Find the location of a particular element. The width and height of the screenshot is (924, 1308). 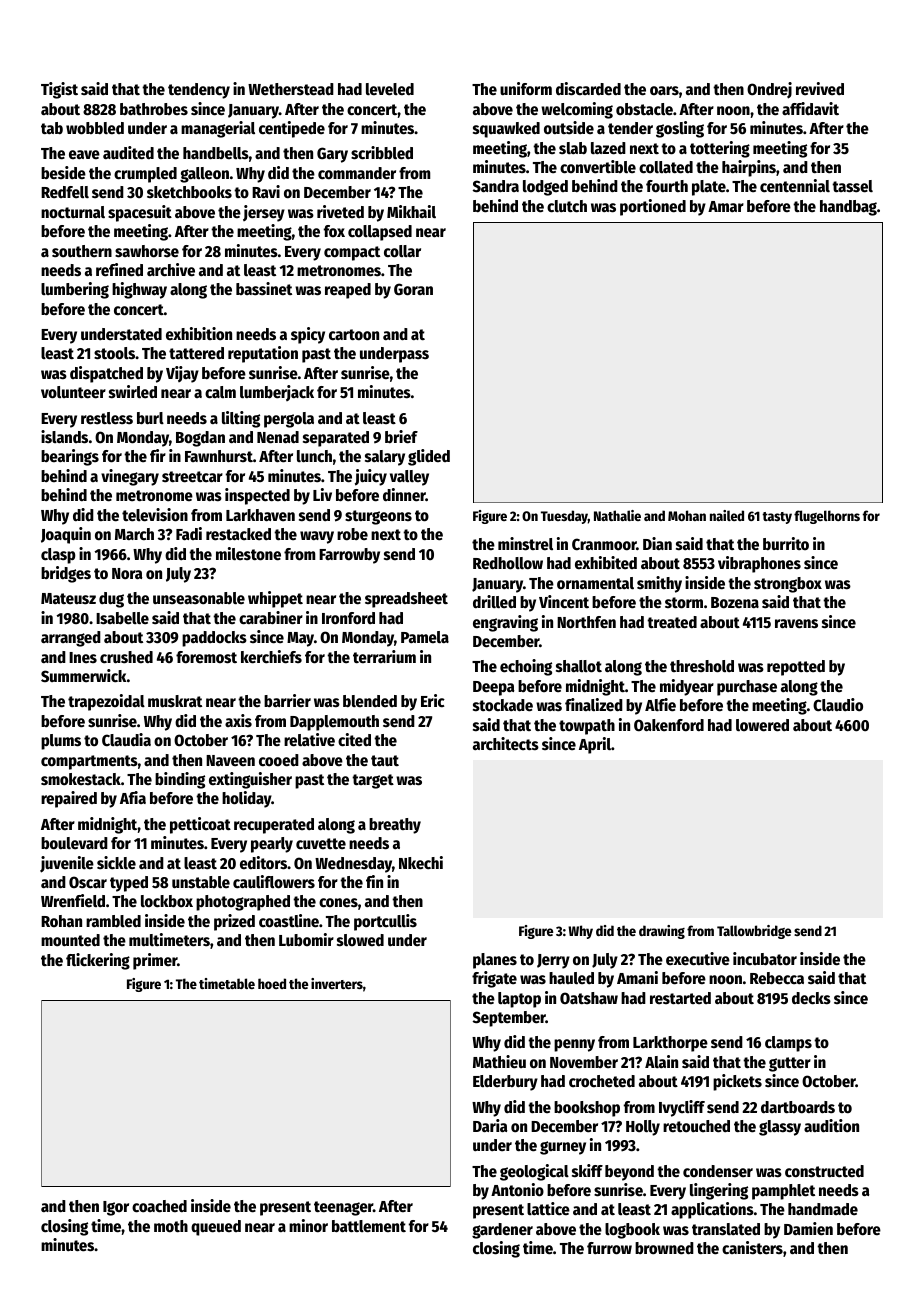

glided is located at coordinates (429, 457).
